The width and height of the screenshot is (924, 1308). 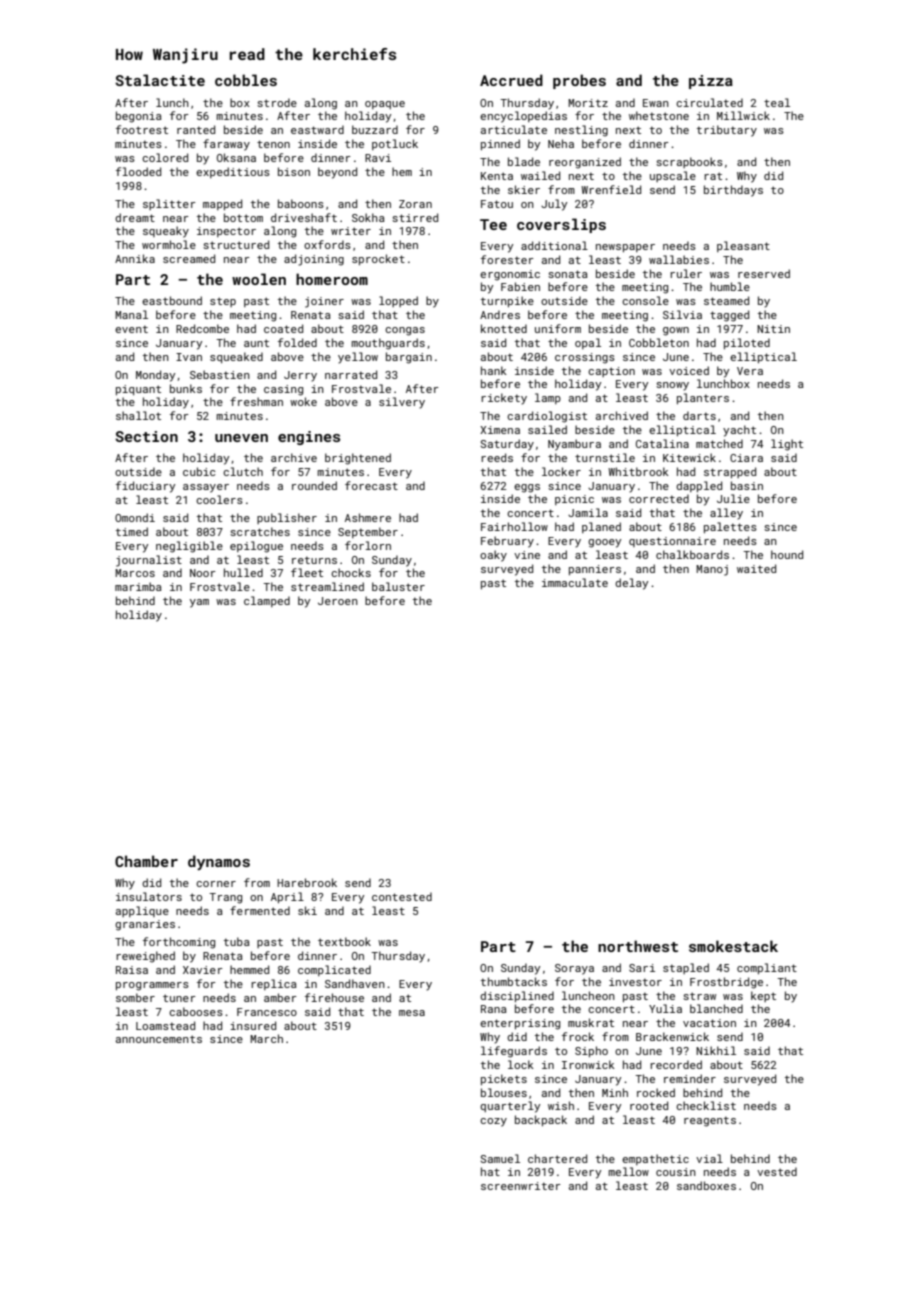 I want to click on vested, so click(x=777, y=1171).
